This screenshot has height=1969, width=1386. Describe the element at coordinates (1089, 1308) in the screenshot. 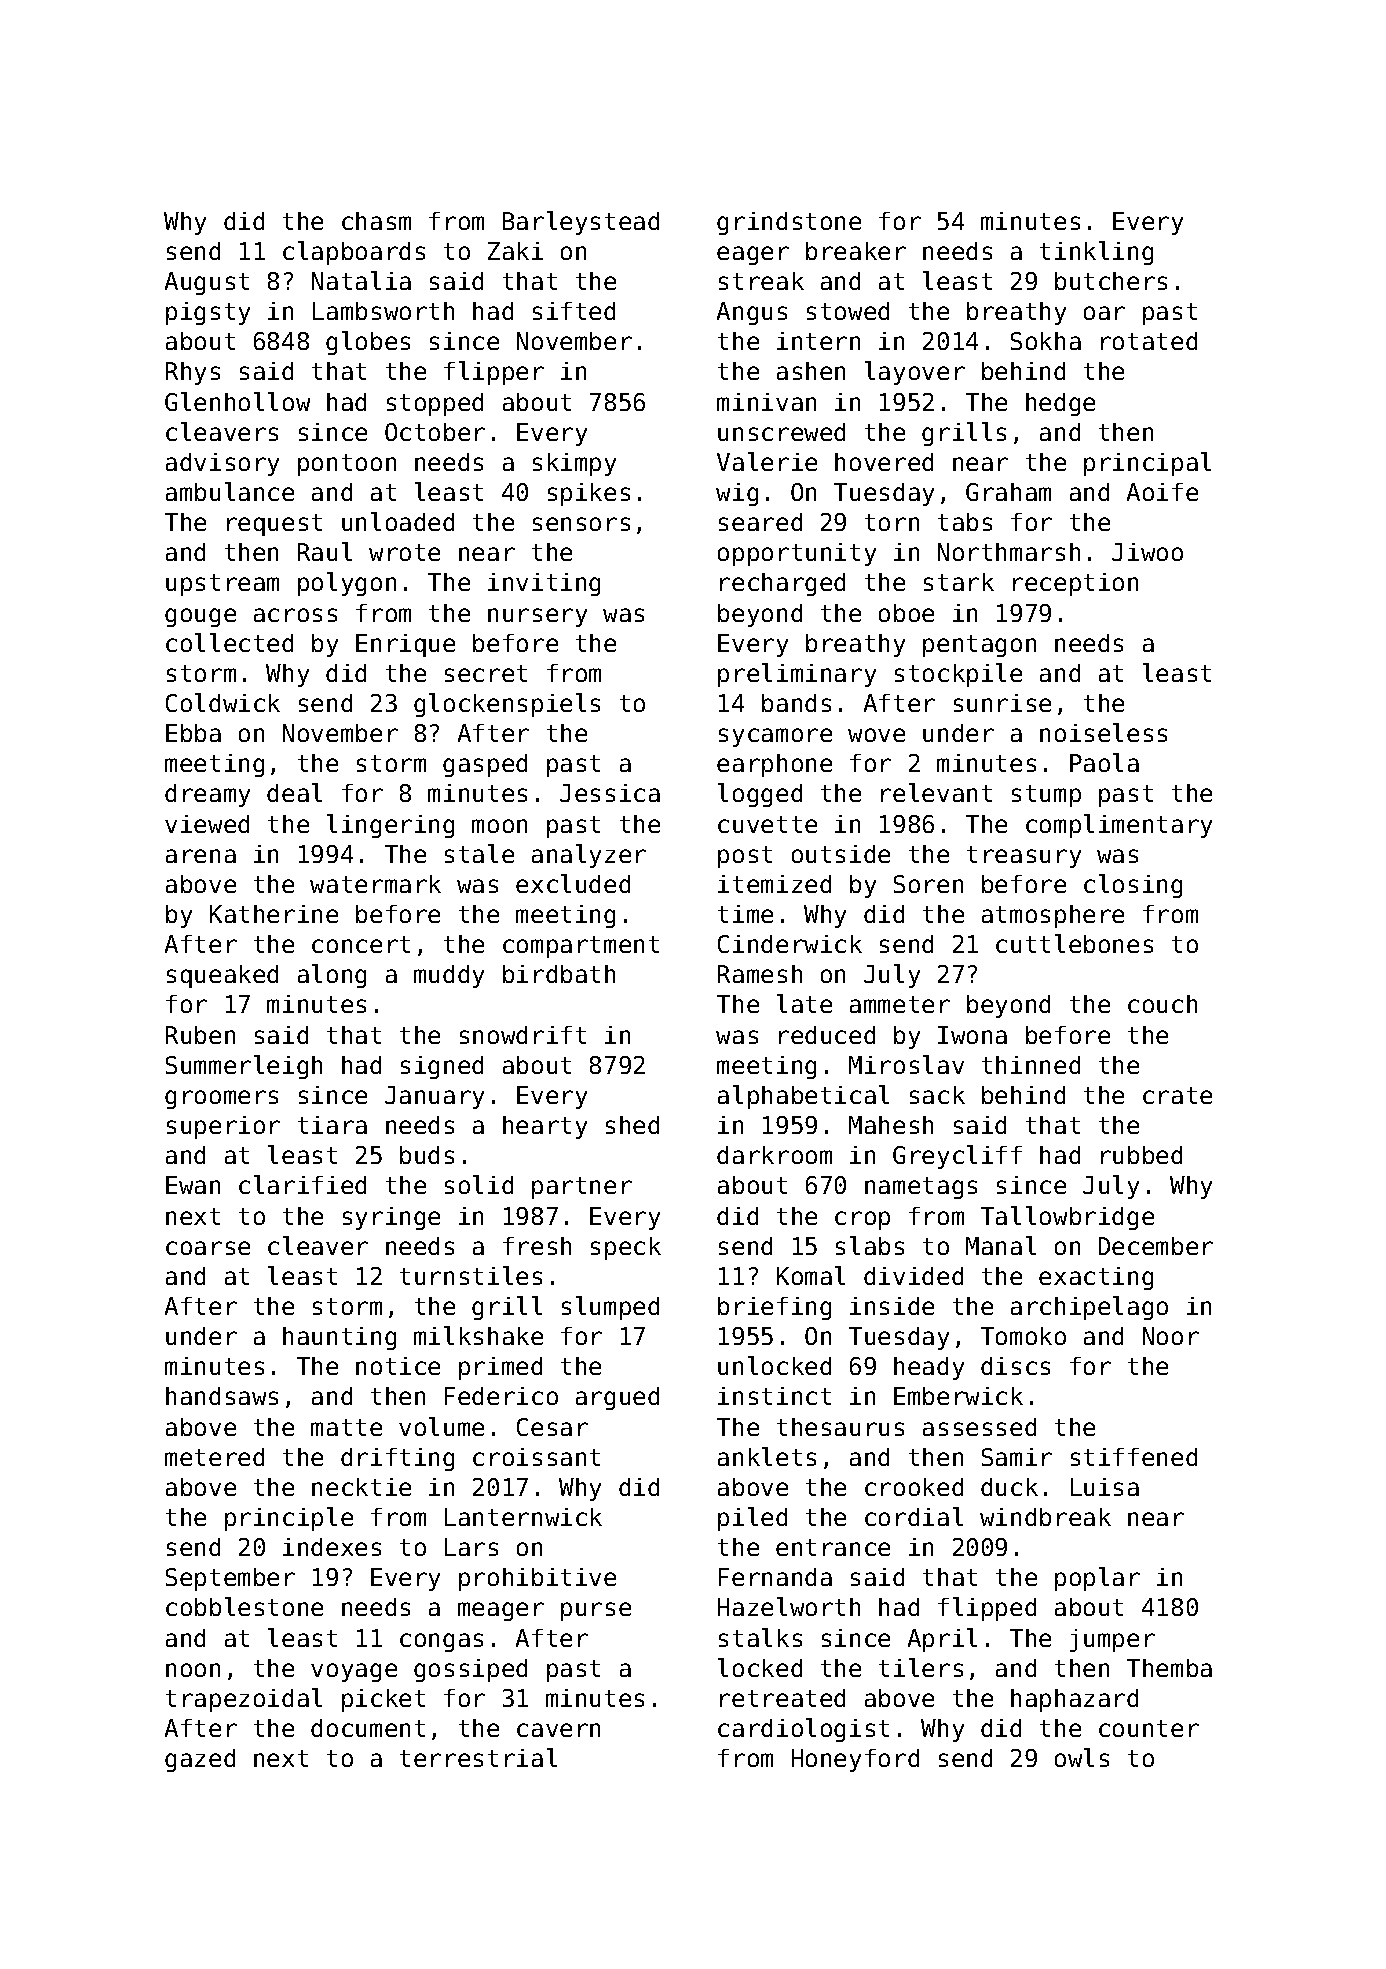

I see `archipelago` at that location.
